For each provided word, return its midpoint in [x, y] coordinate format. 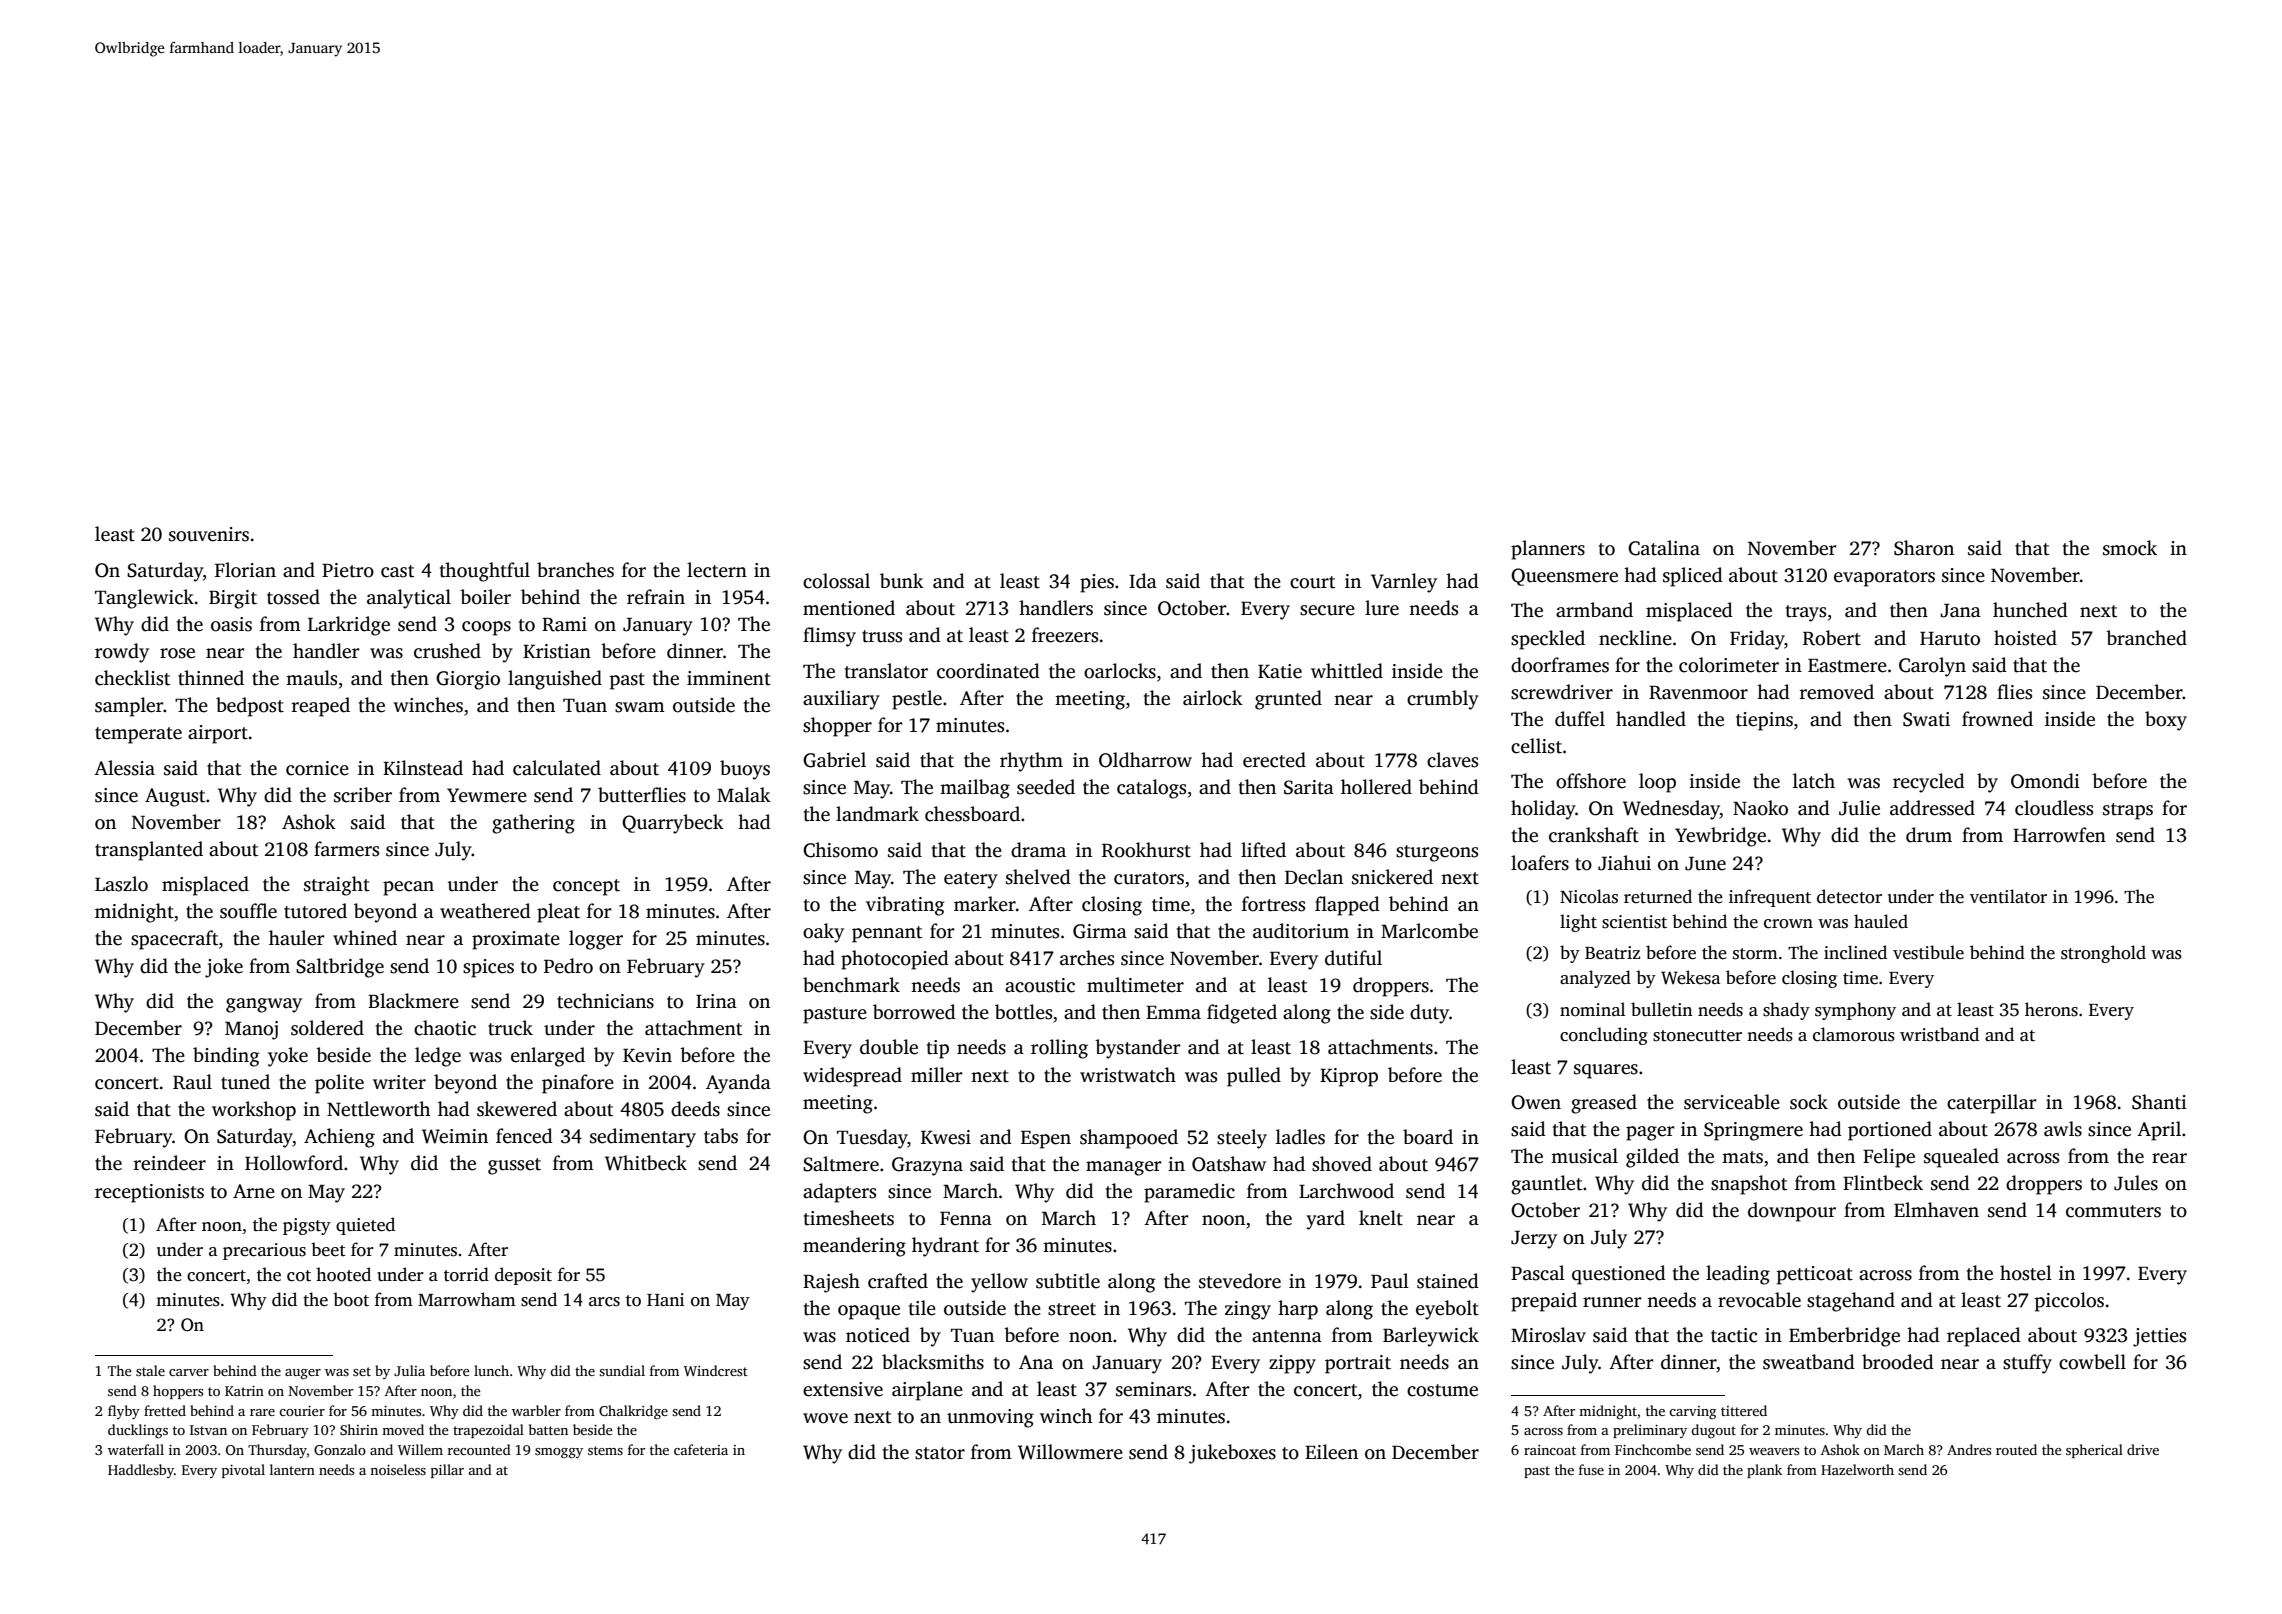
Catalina [1664, 548]
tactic [1734, 1335]
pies [1097, 583]
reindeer [170, 1163]
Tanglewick [144, 599]
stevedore [1240, 1281]
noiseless [398, 1469]
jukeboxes [1232, 1454]
